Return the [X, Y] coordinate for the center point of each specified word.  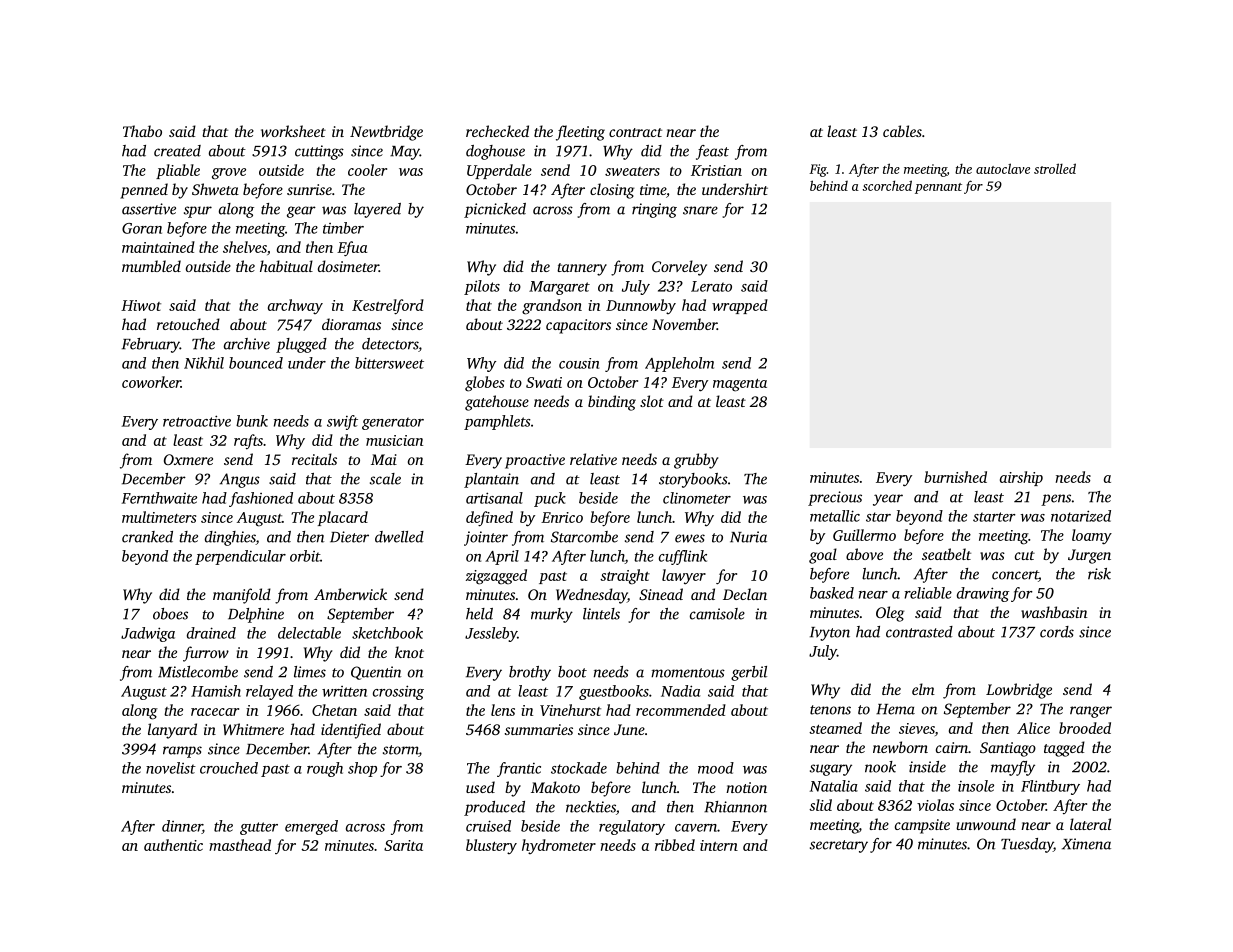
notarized [1081, 516]
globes [484, 384]
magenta [740, 385]
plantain [491, 480]
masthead [240, 845]
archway [295, 306]
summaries [539, 729]
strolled [1055, 168]
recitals [314, 459]
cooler [367, 170]
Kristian [716, 170]
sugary [831, 770]
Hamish [216, 691]
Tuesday [1027, 845]
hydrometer [559, 846]
